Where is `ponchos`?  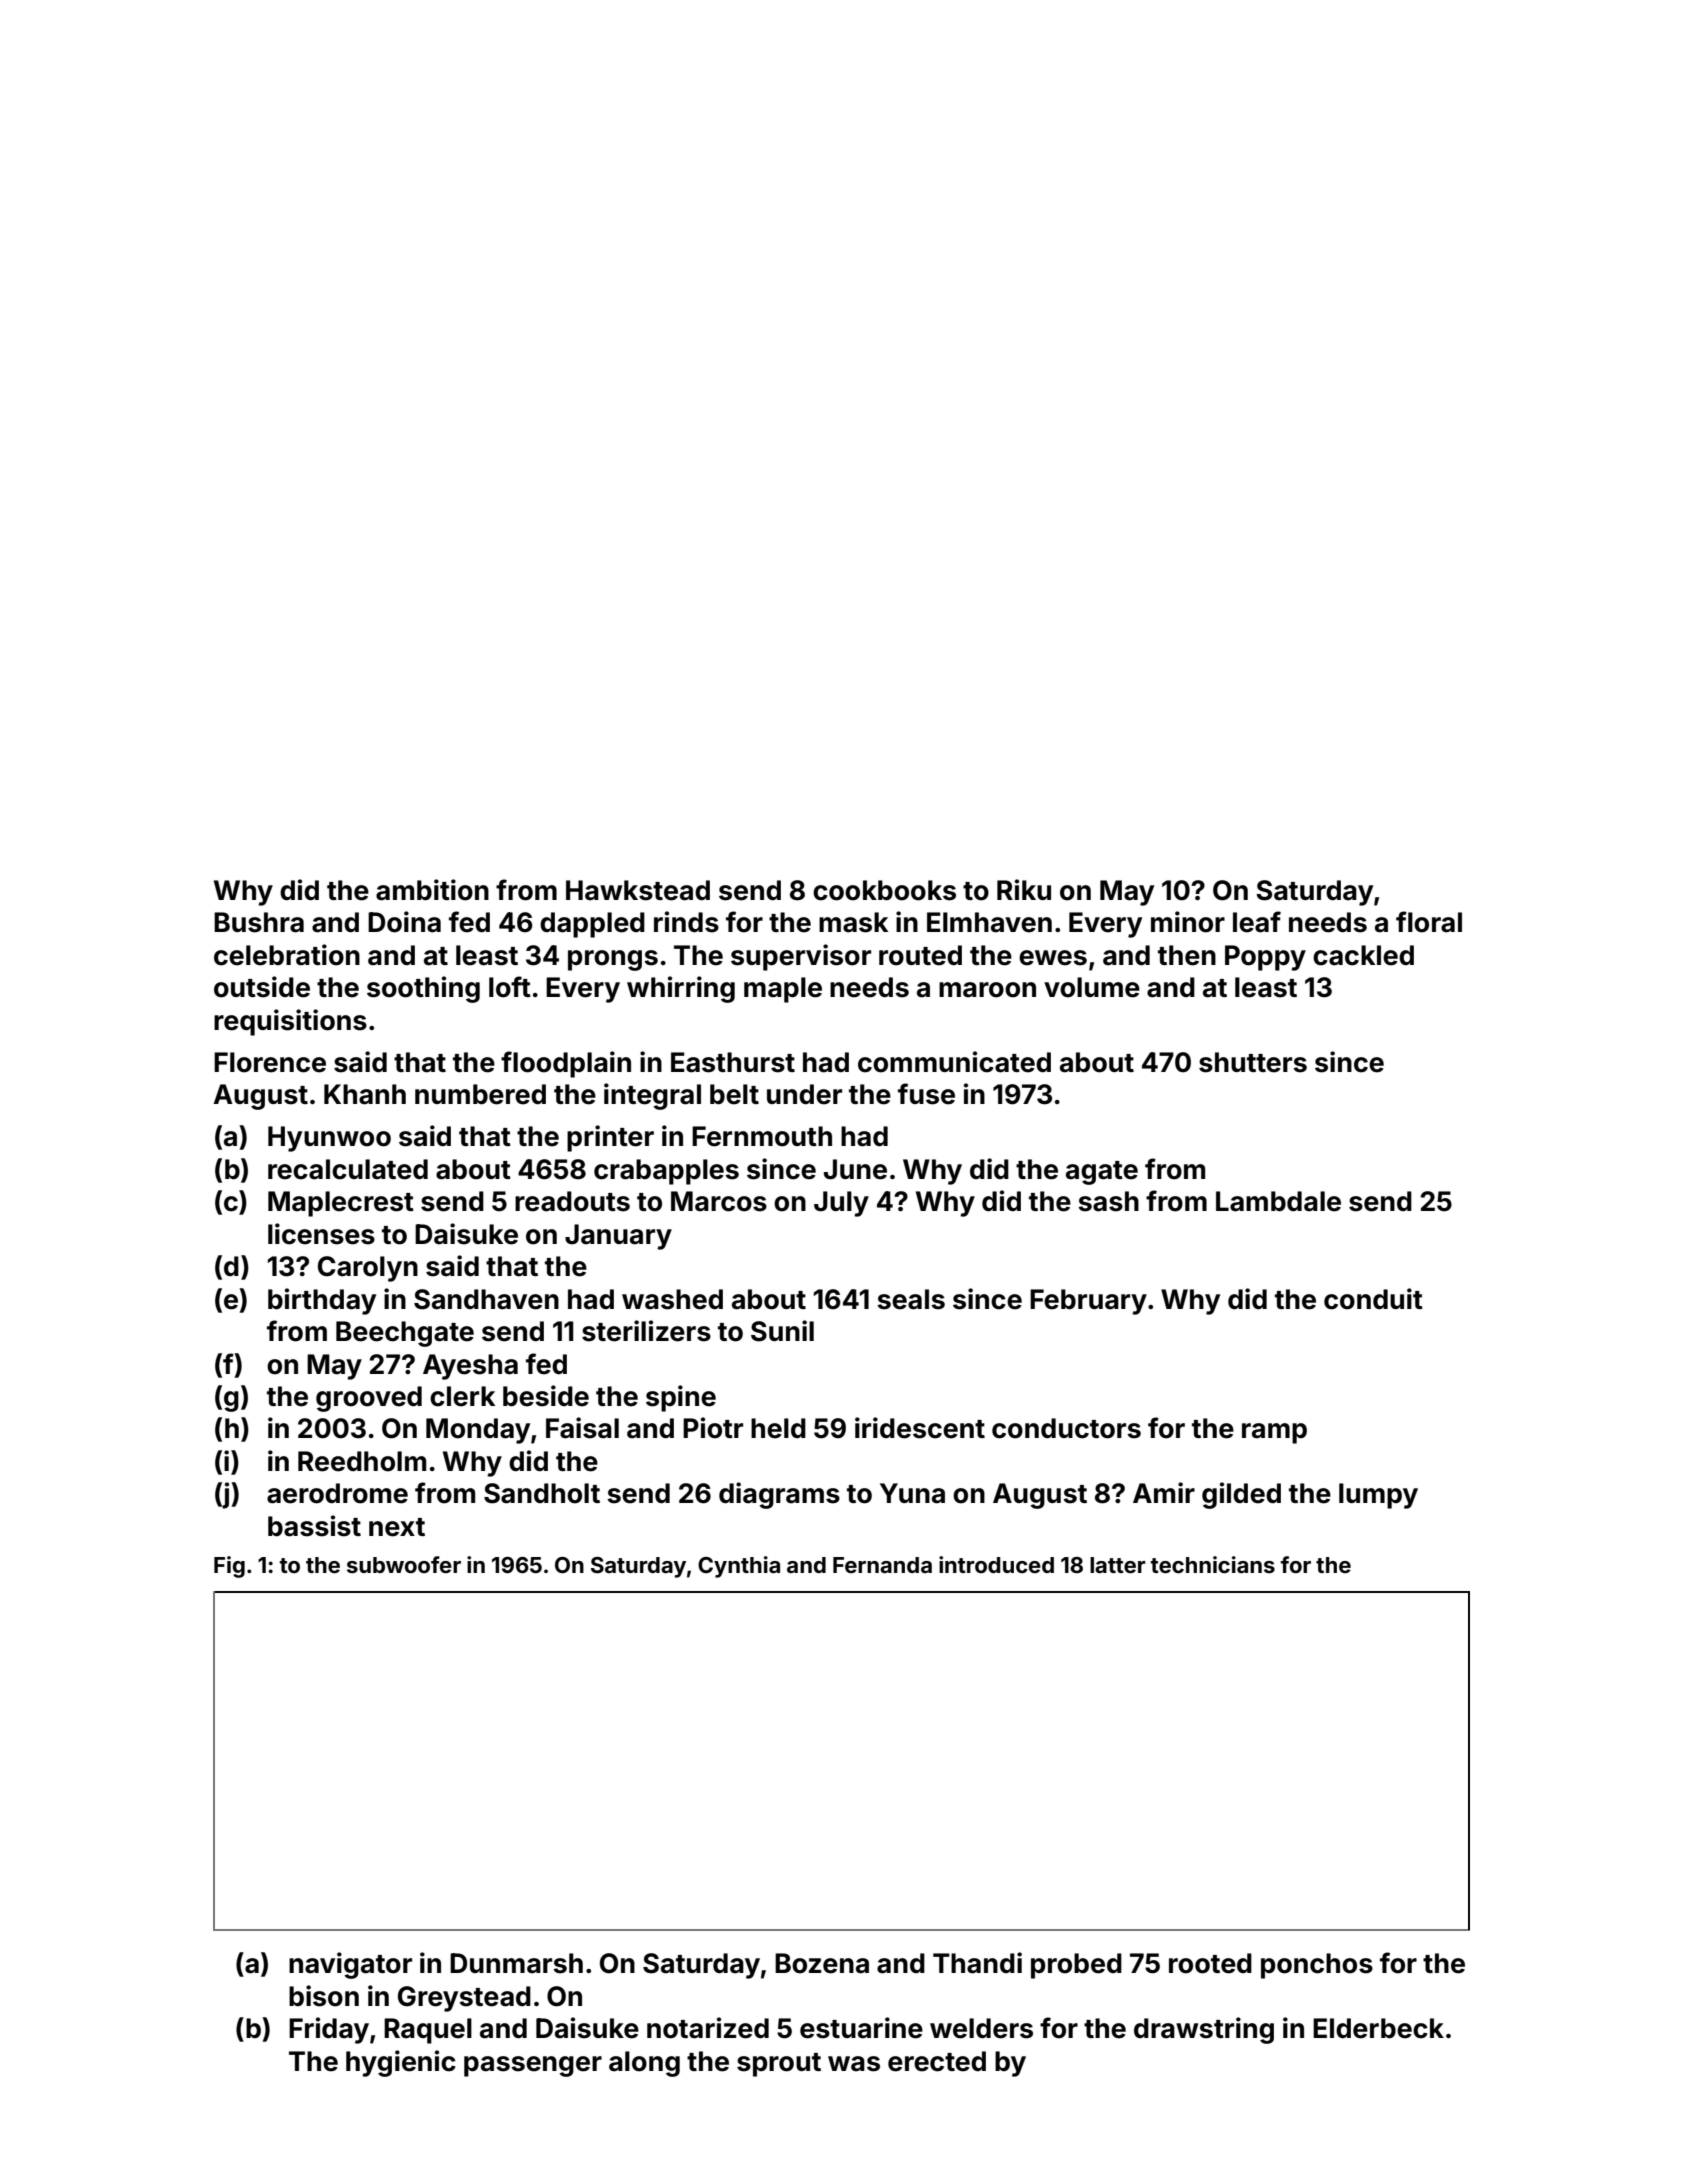 ponchos is located at coordinates (1317, 1966).
